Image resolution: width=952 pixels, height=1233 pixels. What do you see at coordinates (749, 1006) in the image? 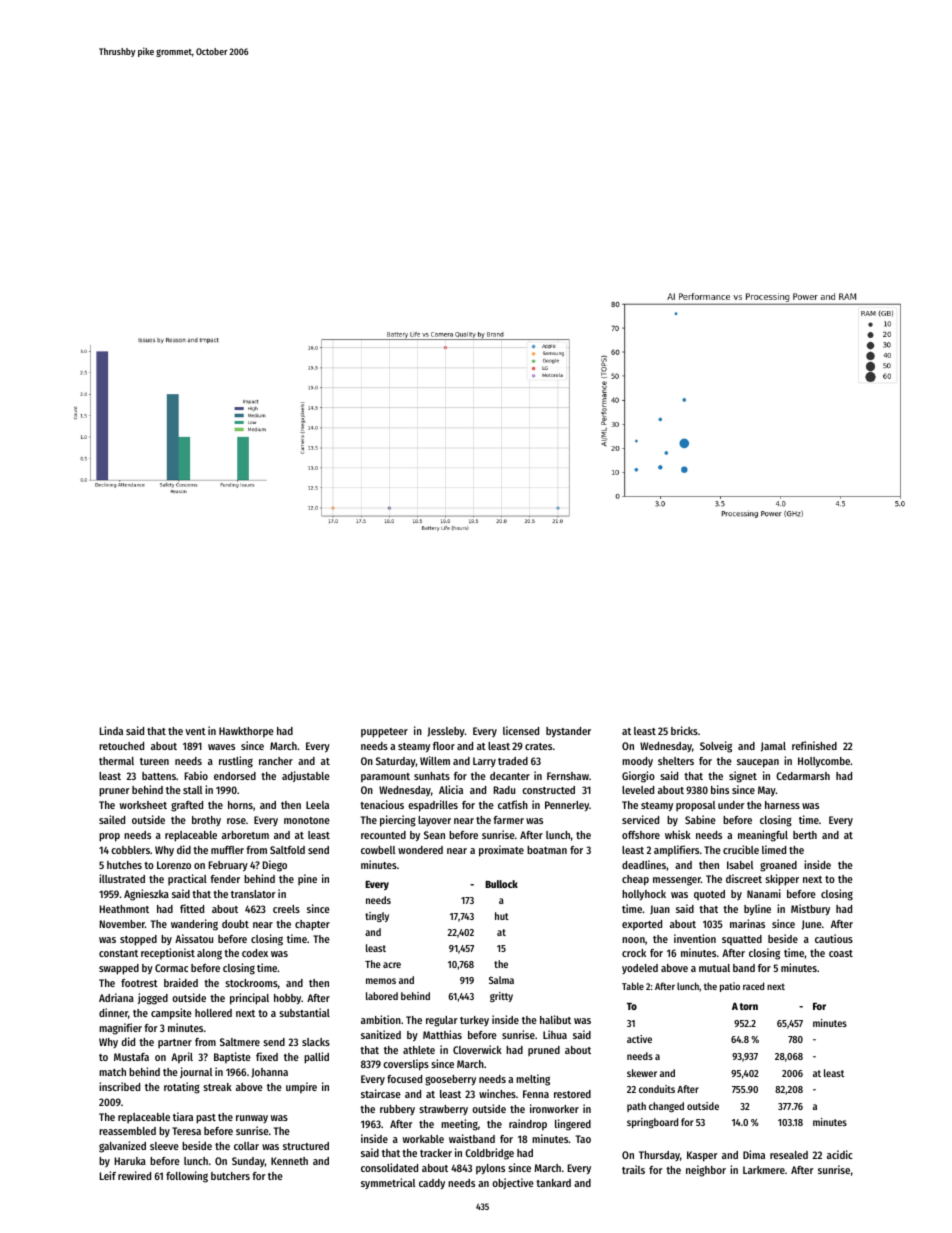
I see `torn` at bounding box center [749, 1006].
